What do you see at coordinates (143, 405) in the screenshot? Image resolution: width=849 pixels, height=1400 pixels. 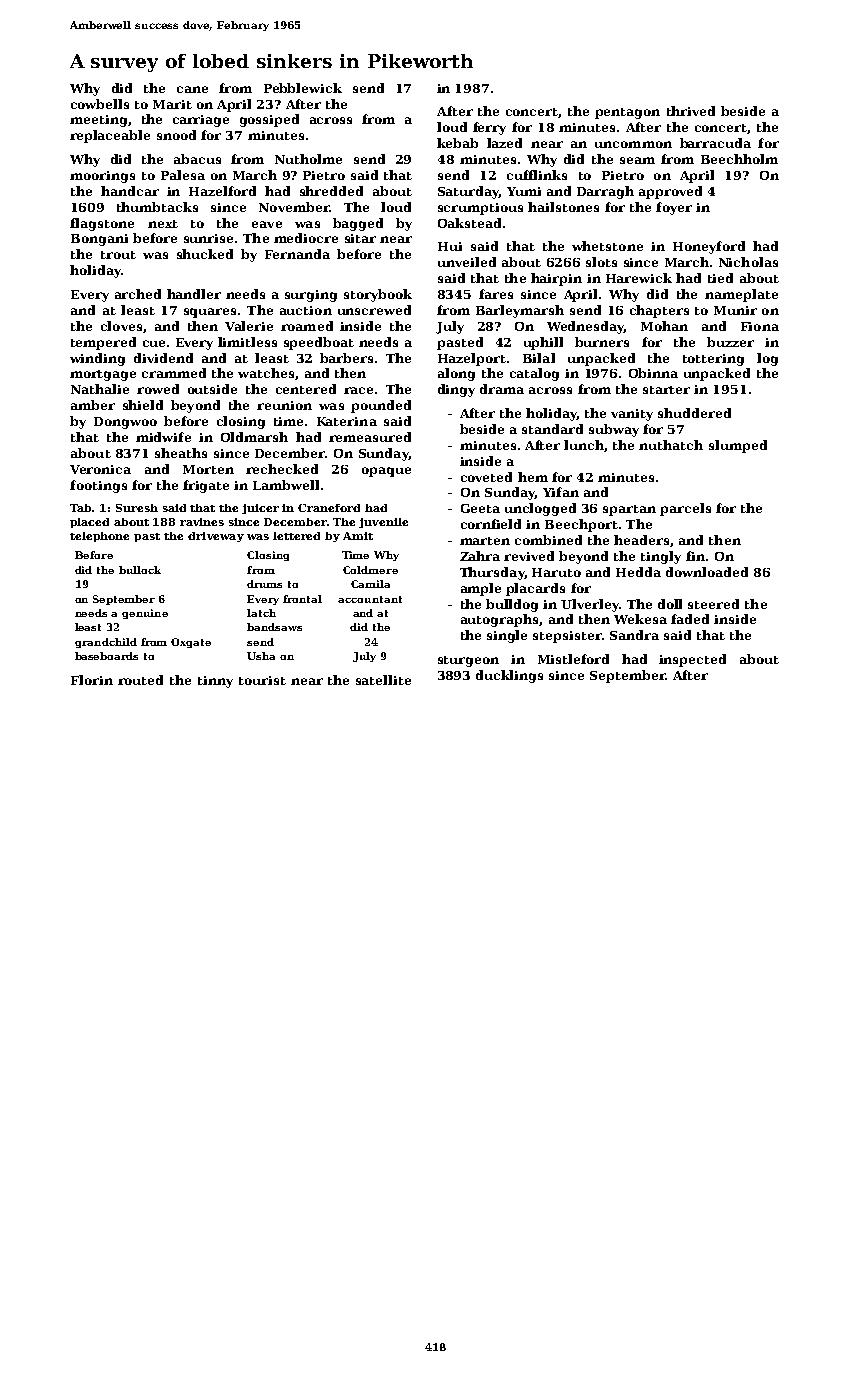 I see `shield` at bounding box center [143, 405].
